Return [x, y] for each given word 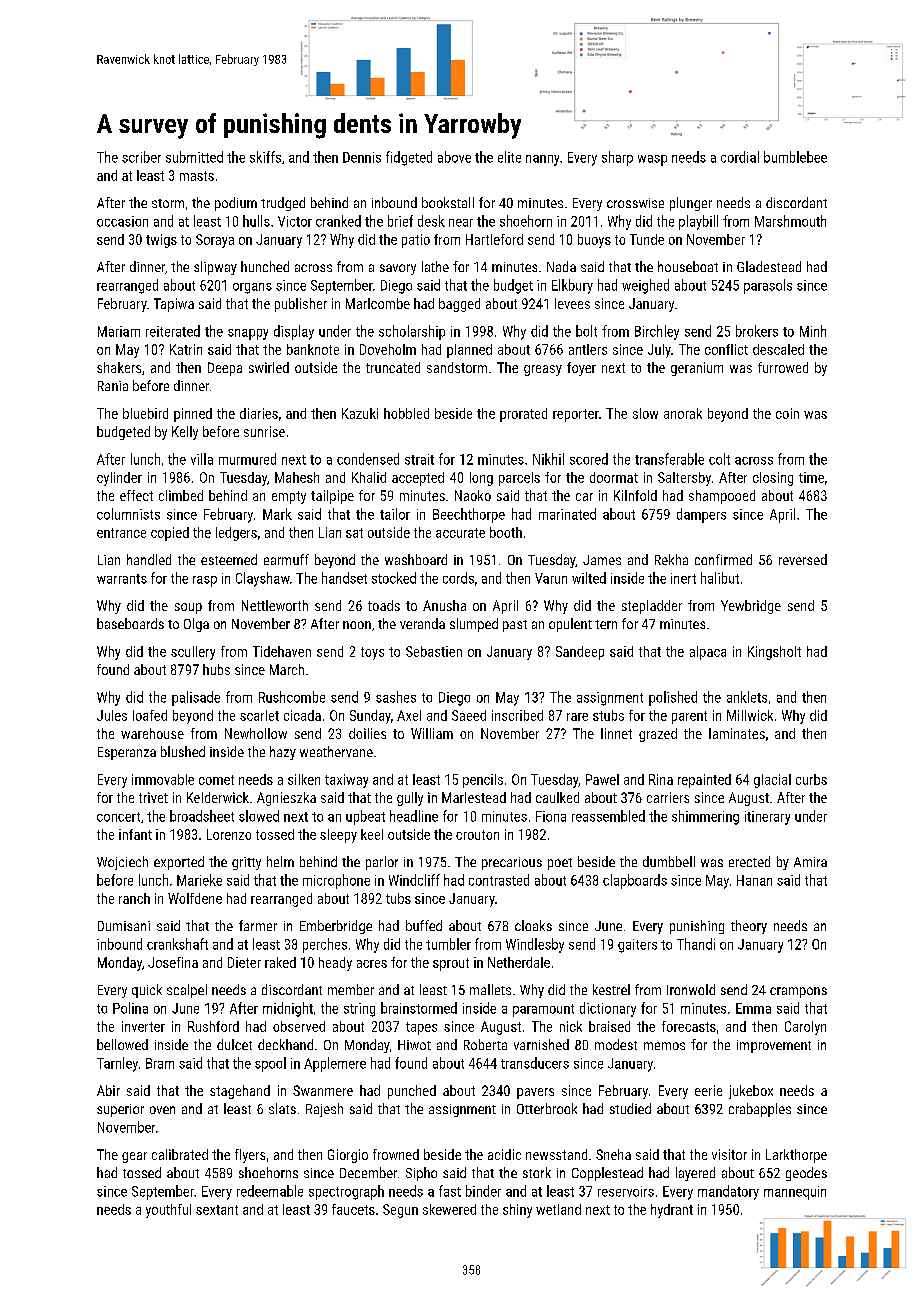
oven [162, 1110]
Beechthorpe [469, 515]
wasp [652, 160]
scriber [141, 157]
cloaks [533, 925]
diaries [259, 413]
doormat [614, 477]
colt [719, 459]
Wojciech [122, 863]
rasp [205, 581]
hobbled [406, 413]
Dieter [244, 962]
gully [410, 799]
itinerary [767, 818]
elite [509, 157]
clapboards [635, 881]
